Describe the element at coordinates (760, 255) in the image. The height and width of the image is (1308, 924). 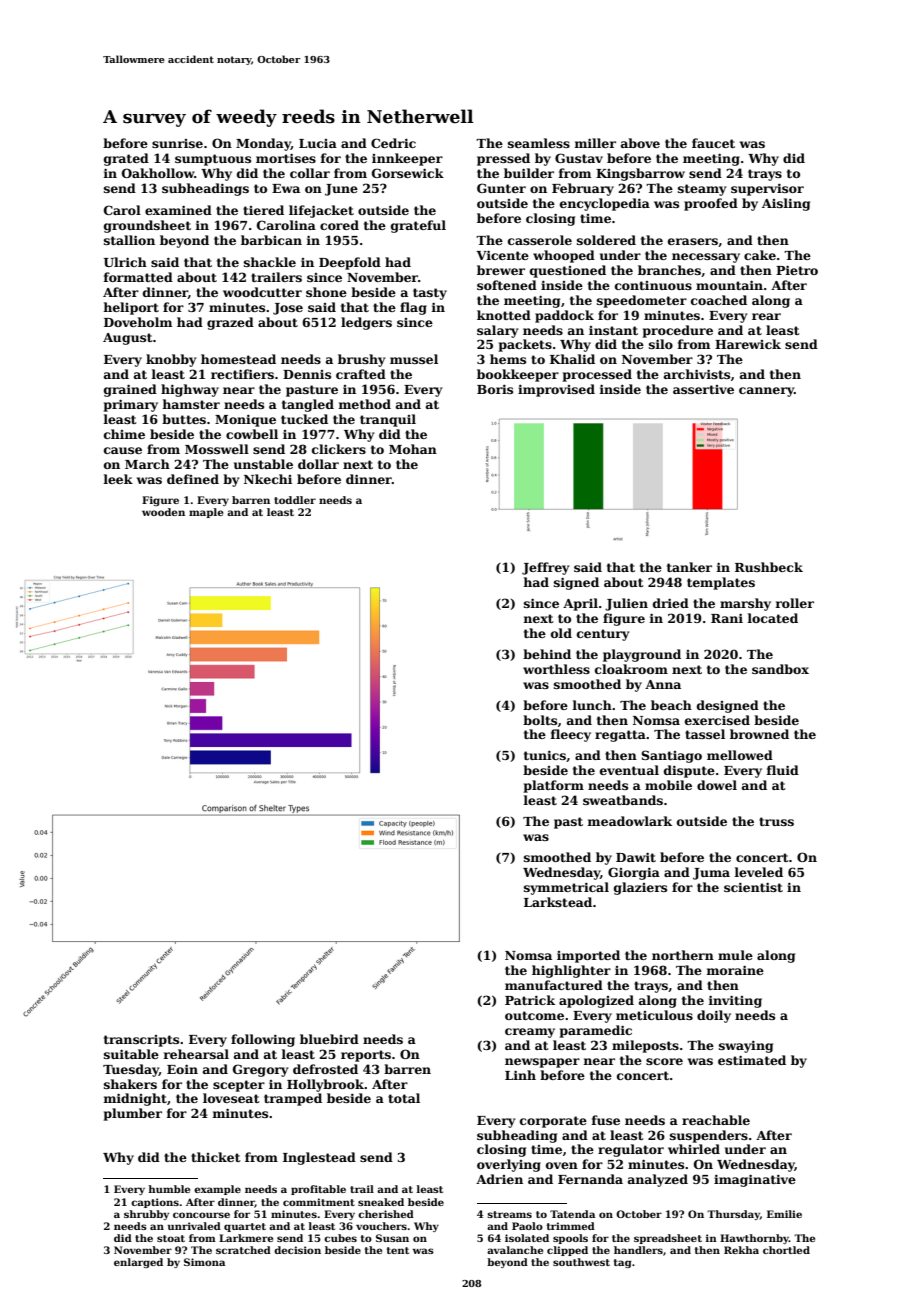
I see `cake` at that location.
